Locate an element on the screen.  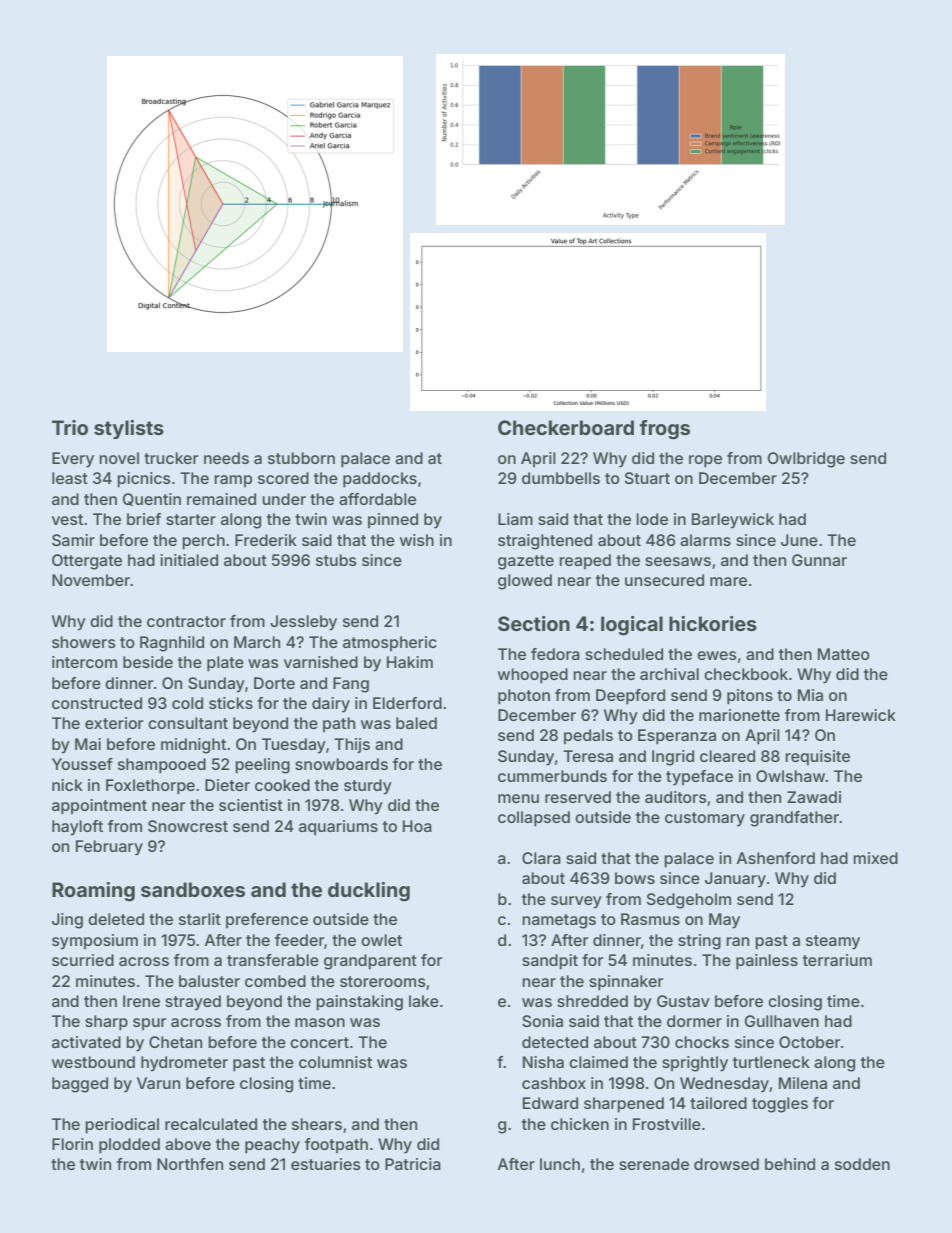
periodical is located at coordinates (122, 1126).
